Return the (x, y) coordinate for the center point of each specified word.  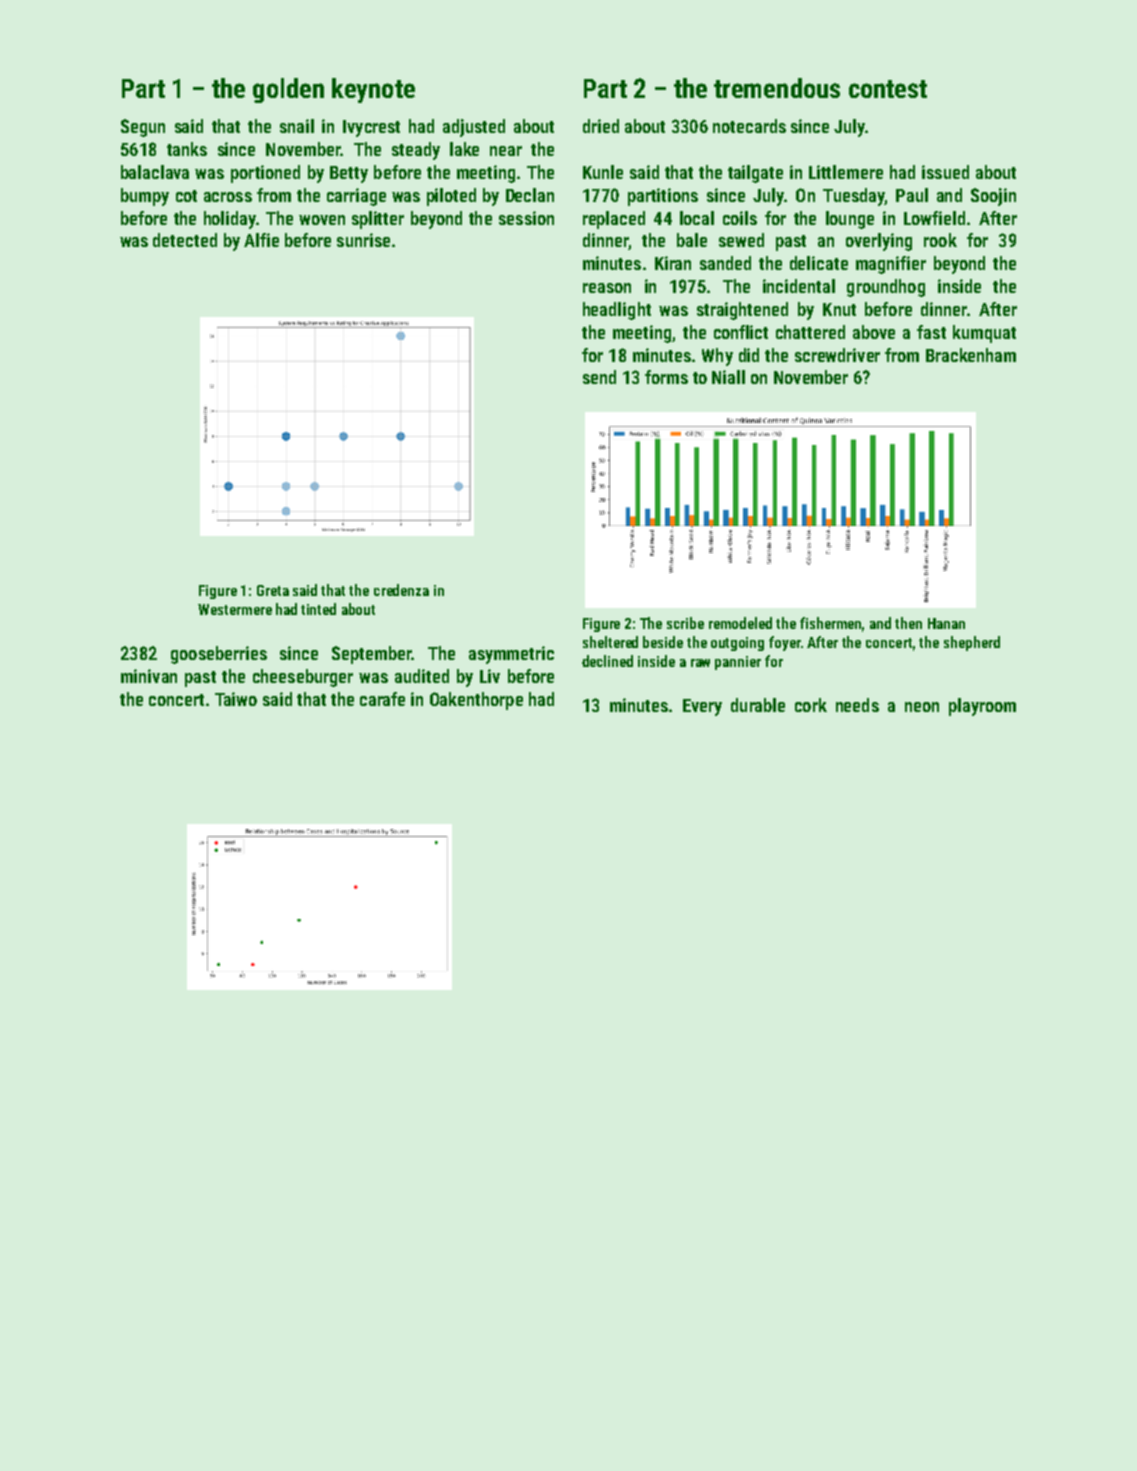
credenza (401, 590)
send (599, 377)
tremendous (777, 88)
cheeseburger (303, 678)
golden (288, 90)
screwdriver (837, 355)
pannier (738, 663)
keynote (373, 90)
